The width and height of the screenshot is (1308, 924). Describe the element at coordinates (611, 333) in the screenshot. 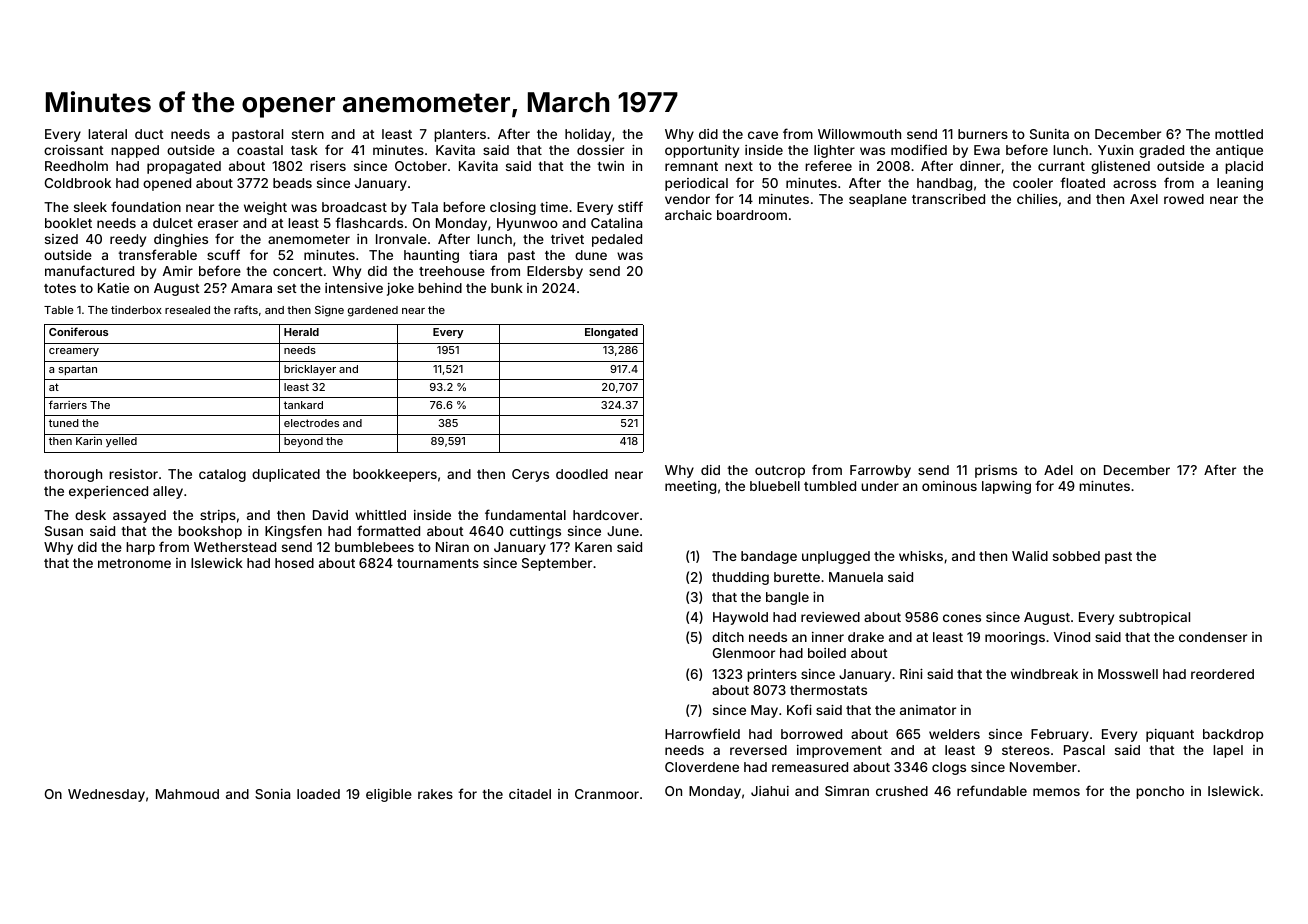

I see `Elongated` at that location.
